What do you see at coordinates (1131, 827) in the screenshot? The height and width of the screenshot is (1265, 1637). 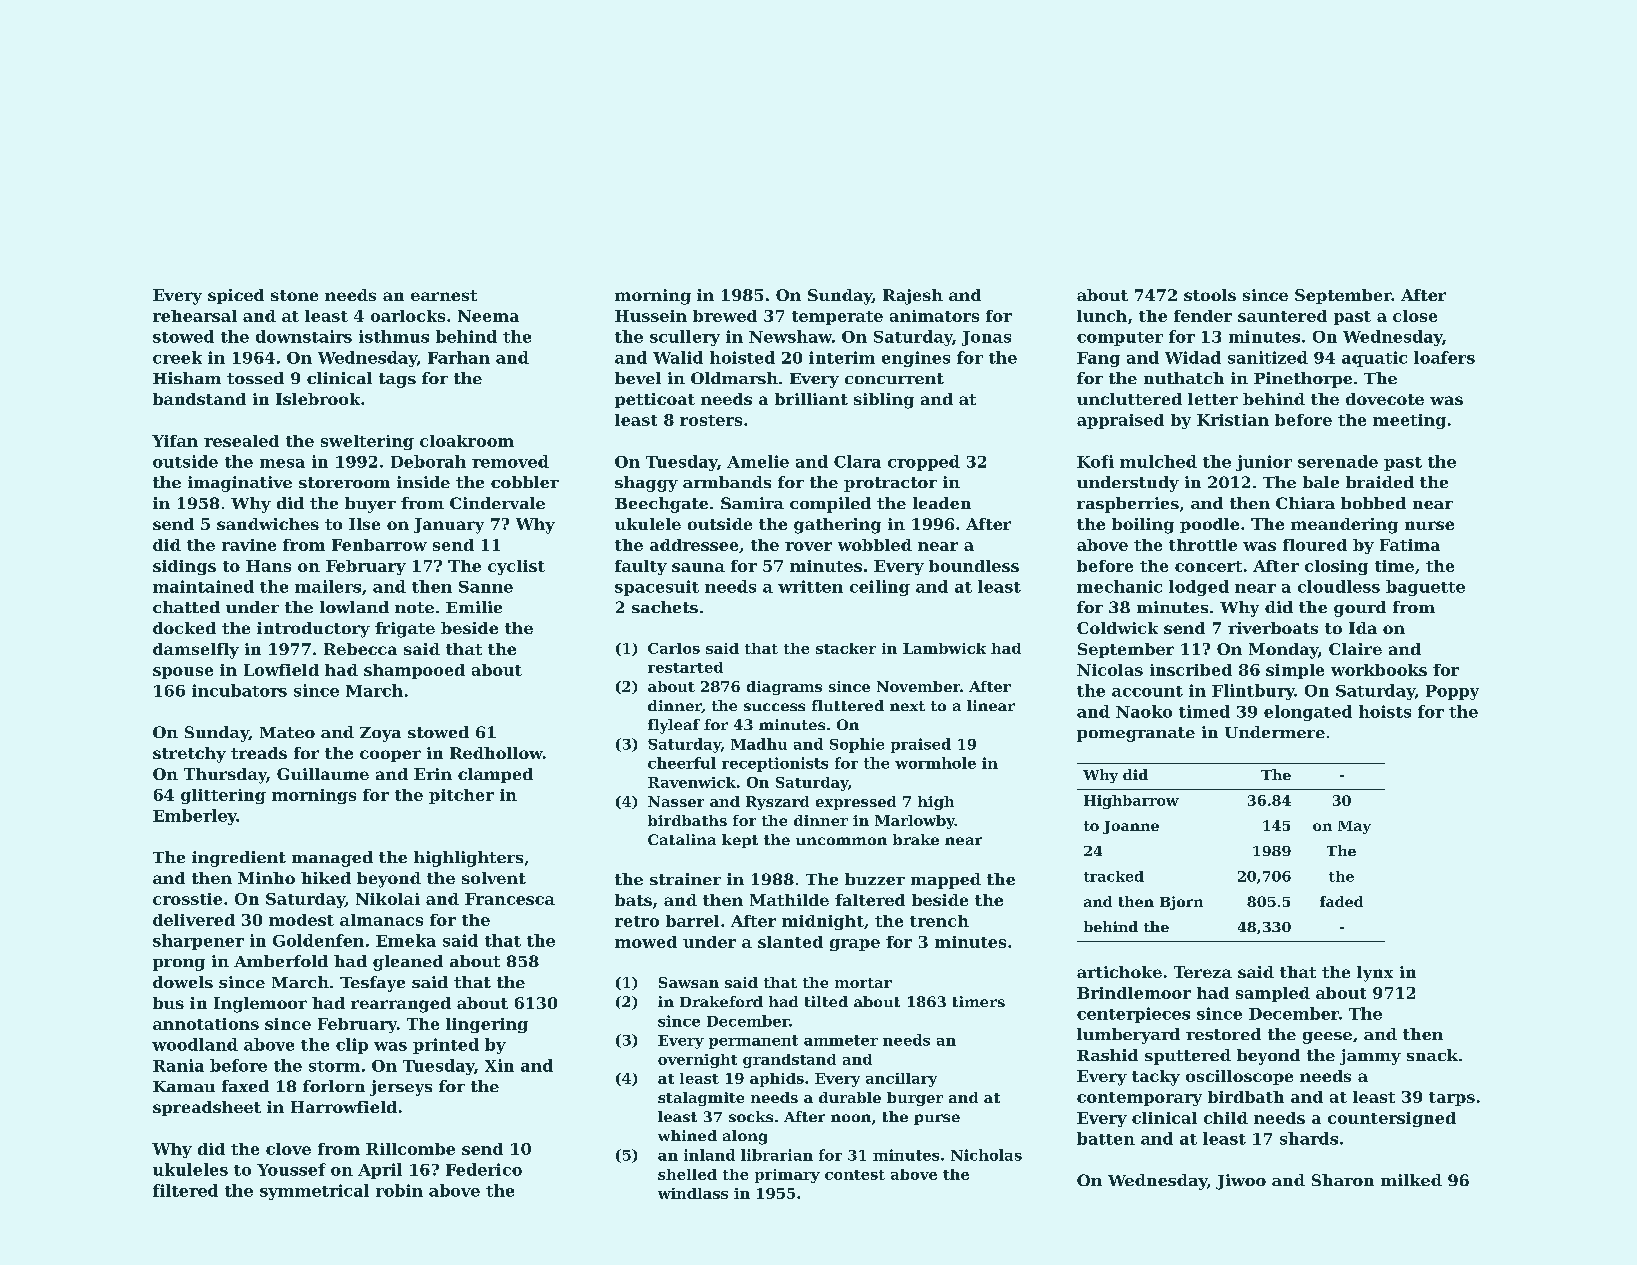 I see `Joanne` at bounding box center [1131, 827].
